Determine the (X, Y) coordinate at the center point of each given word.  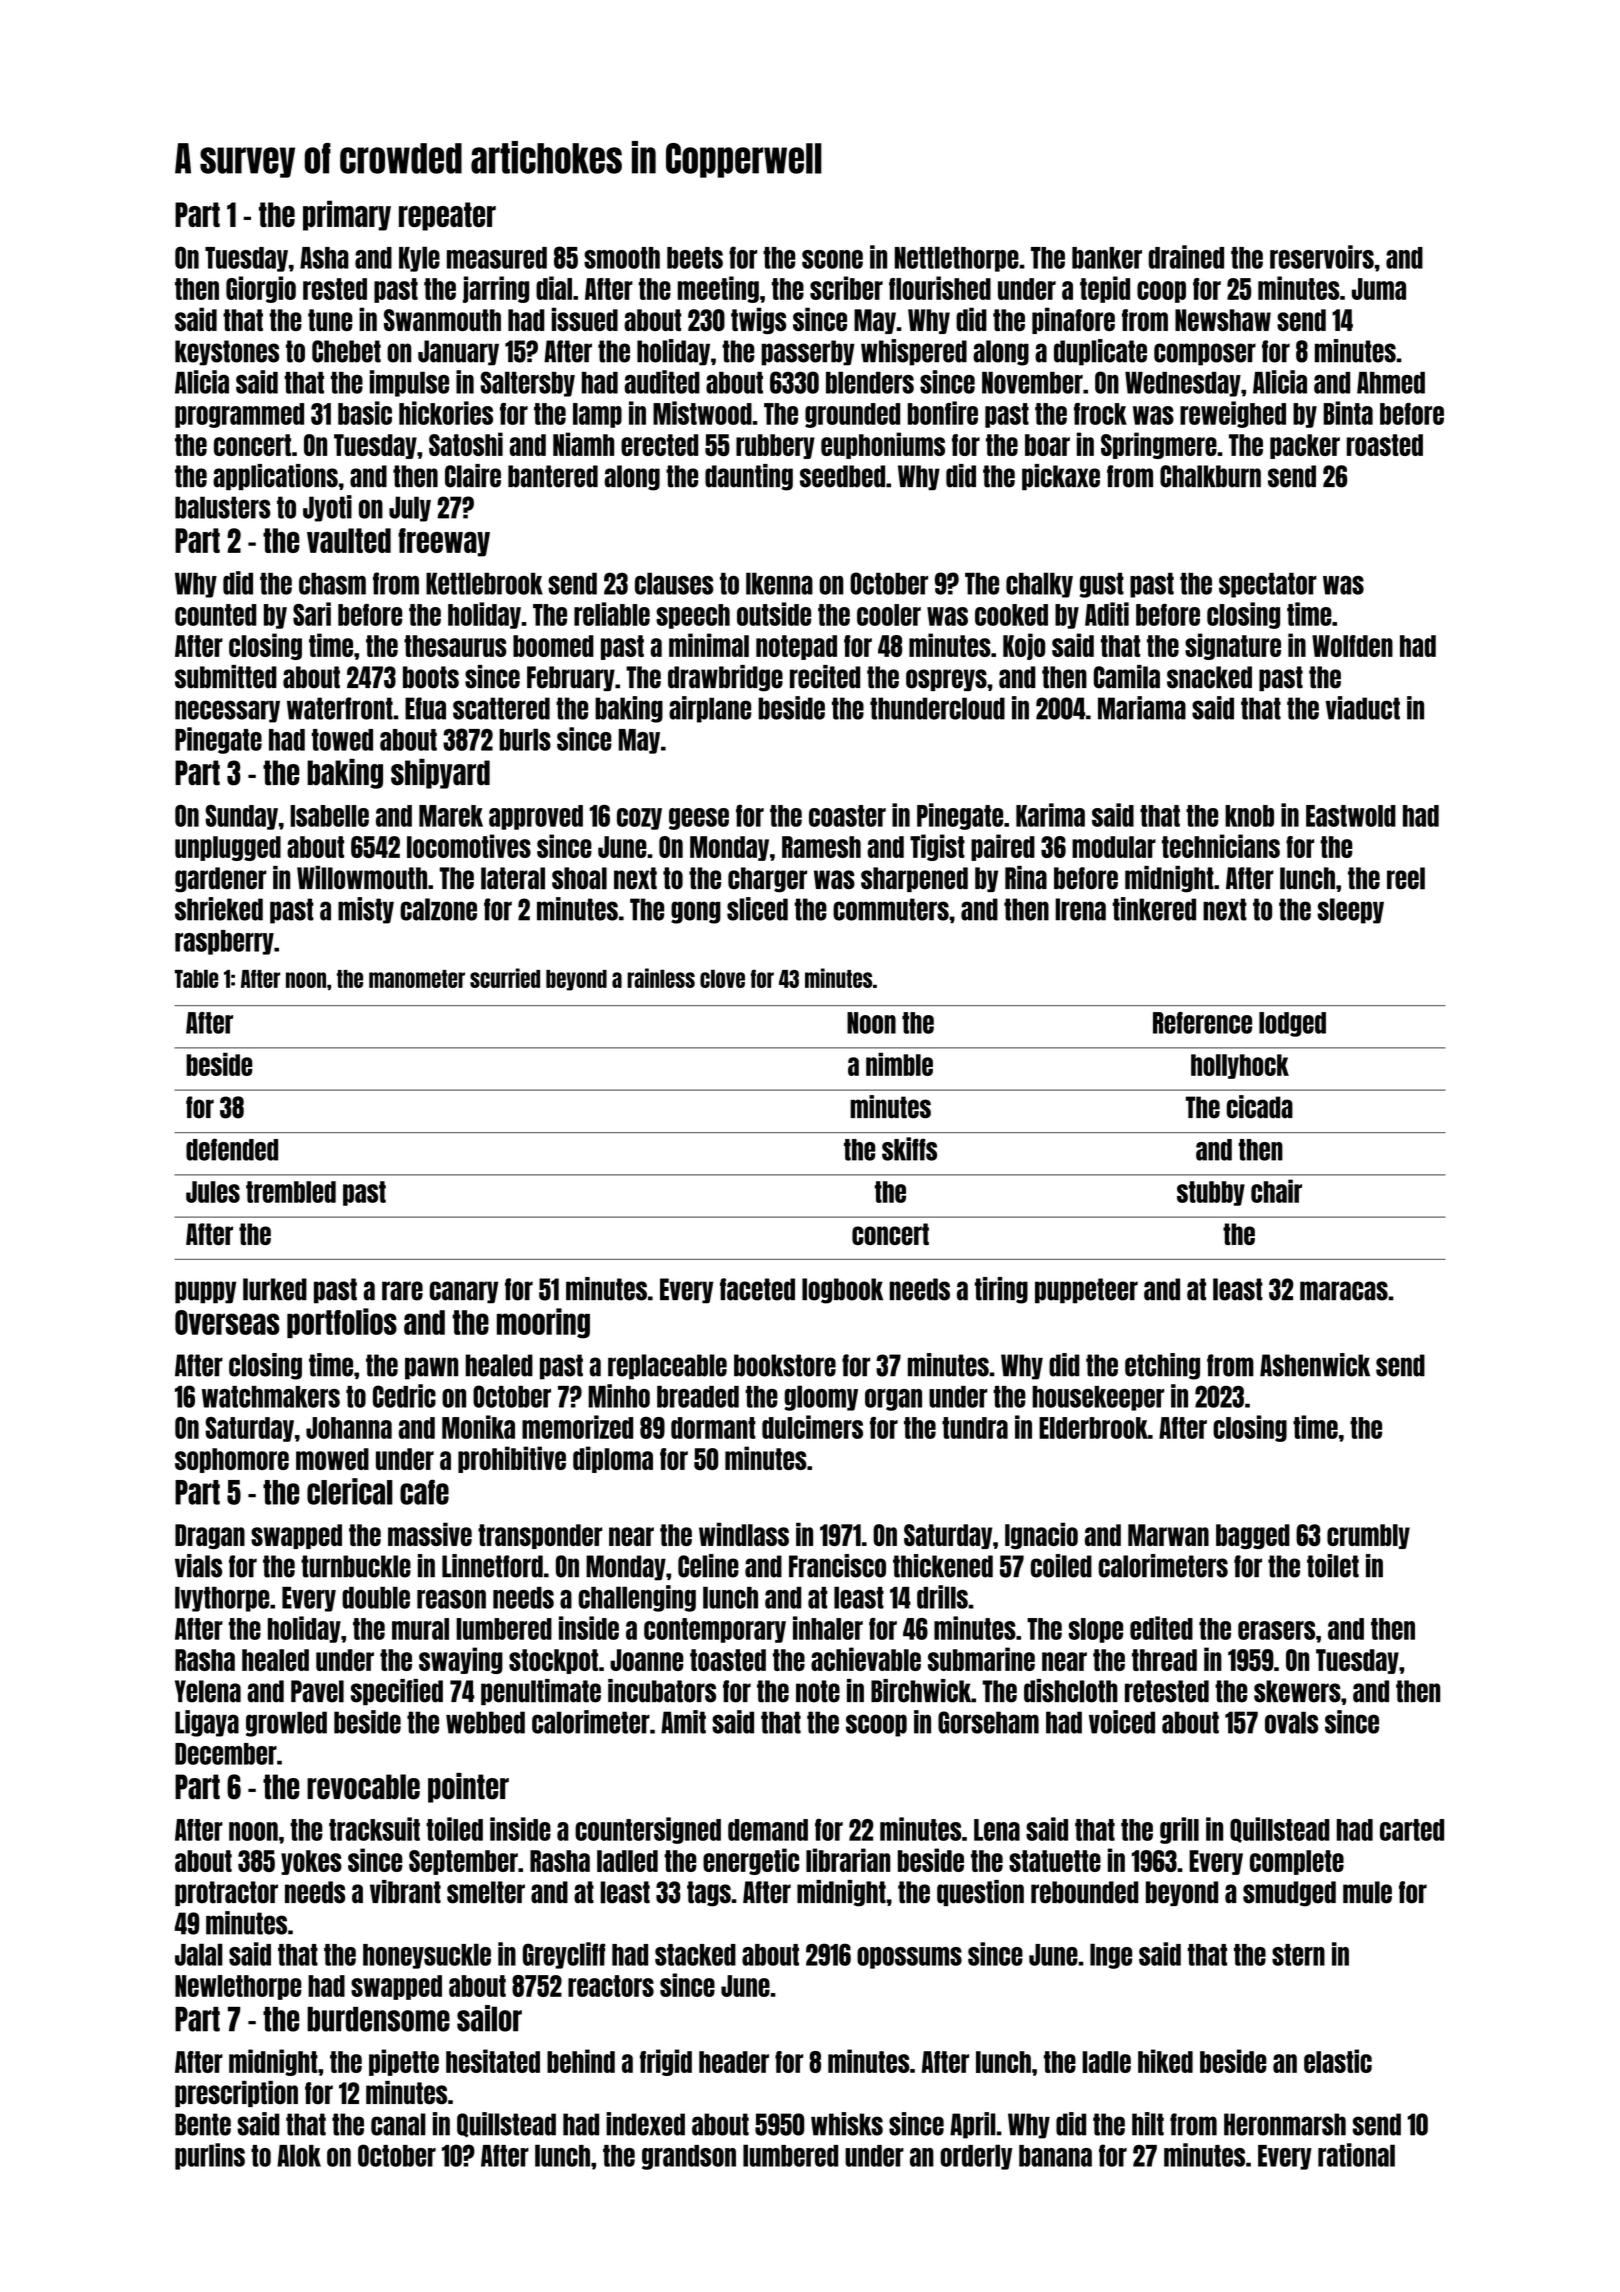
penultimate (541, 1692)
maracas (1344, 1291)
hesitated (493, 2061)
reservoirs (1322, 257)
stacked (695, 1955)
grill (1179, 1830)
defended (232, 1149)
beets (695, 258)
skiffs (909, 1149)
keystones (227, 353)
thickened (943, 1566)
